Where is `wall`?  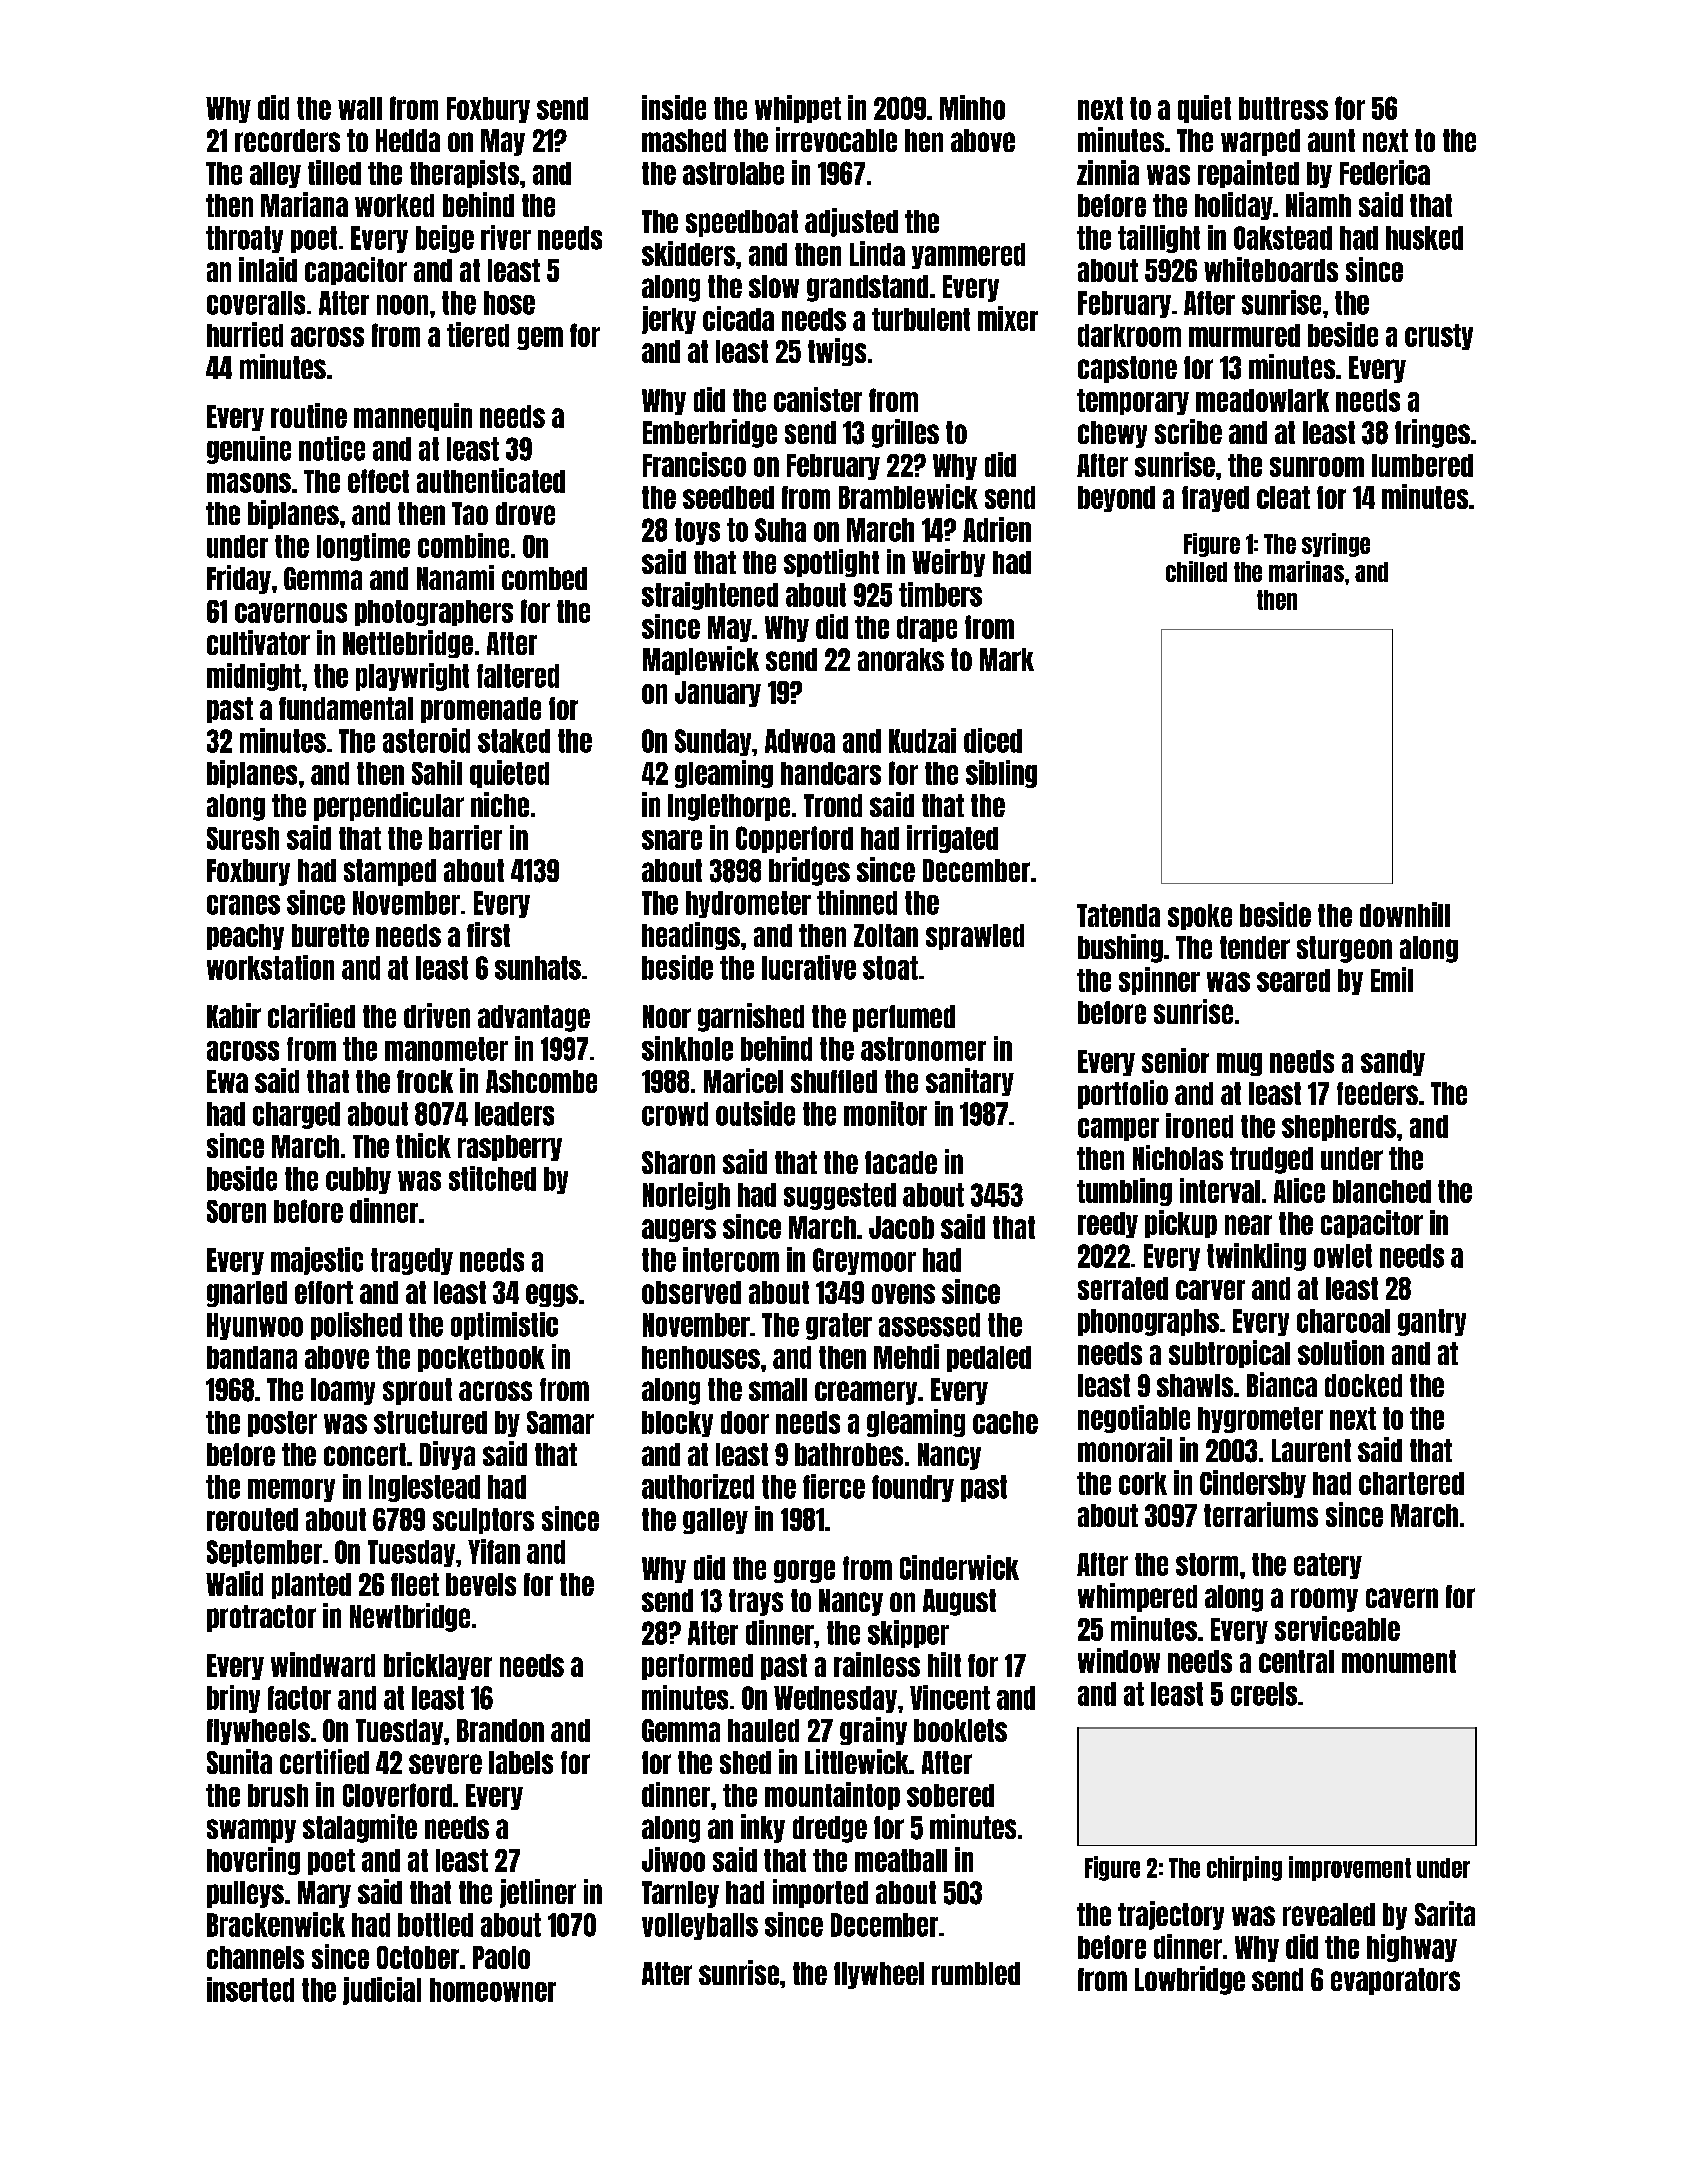
wall is located at coordinates (360, 108).
